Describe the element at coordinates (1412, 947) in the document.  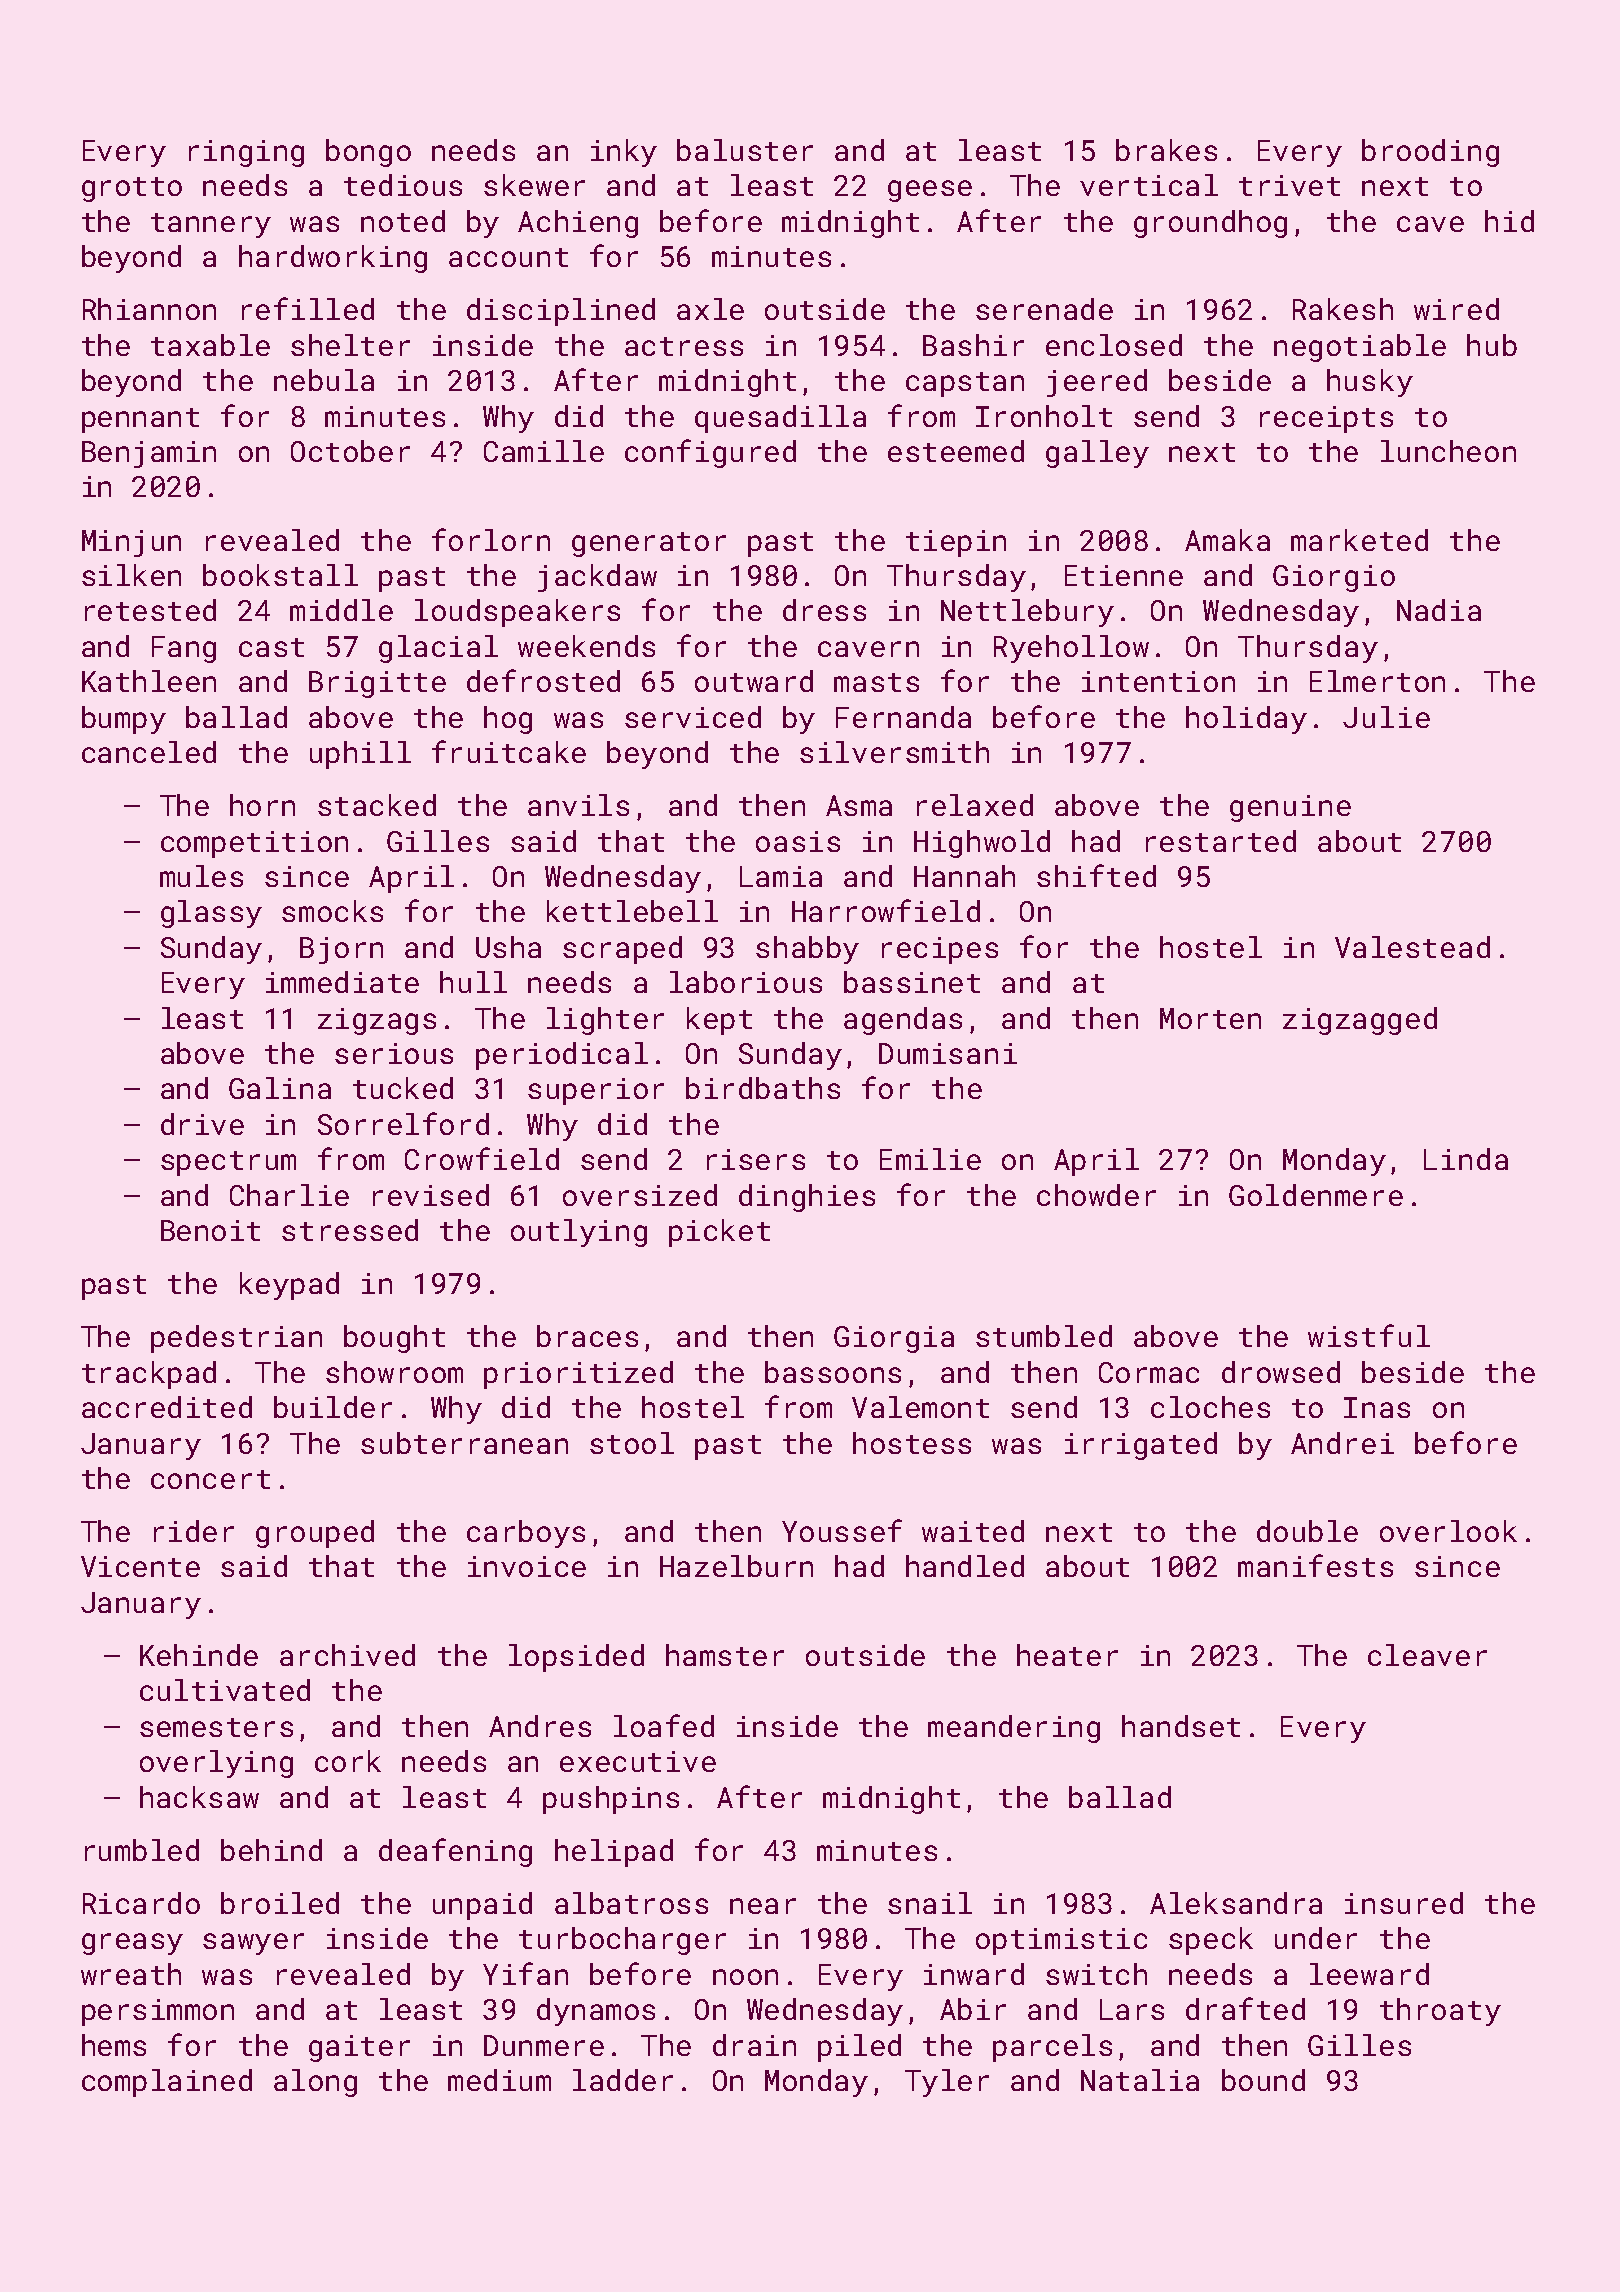
I see `Valestead` at that location.
